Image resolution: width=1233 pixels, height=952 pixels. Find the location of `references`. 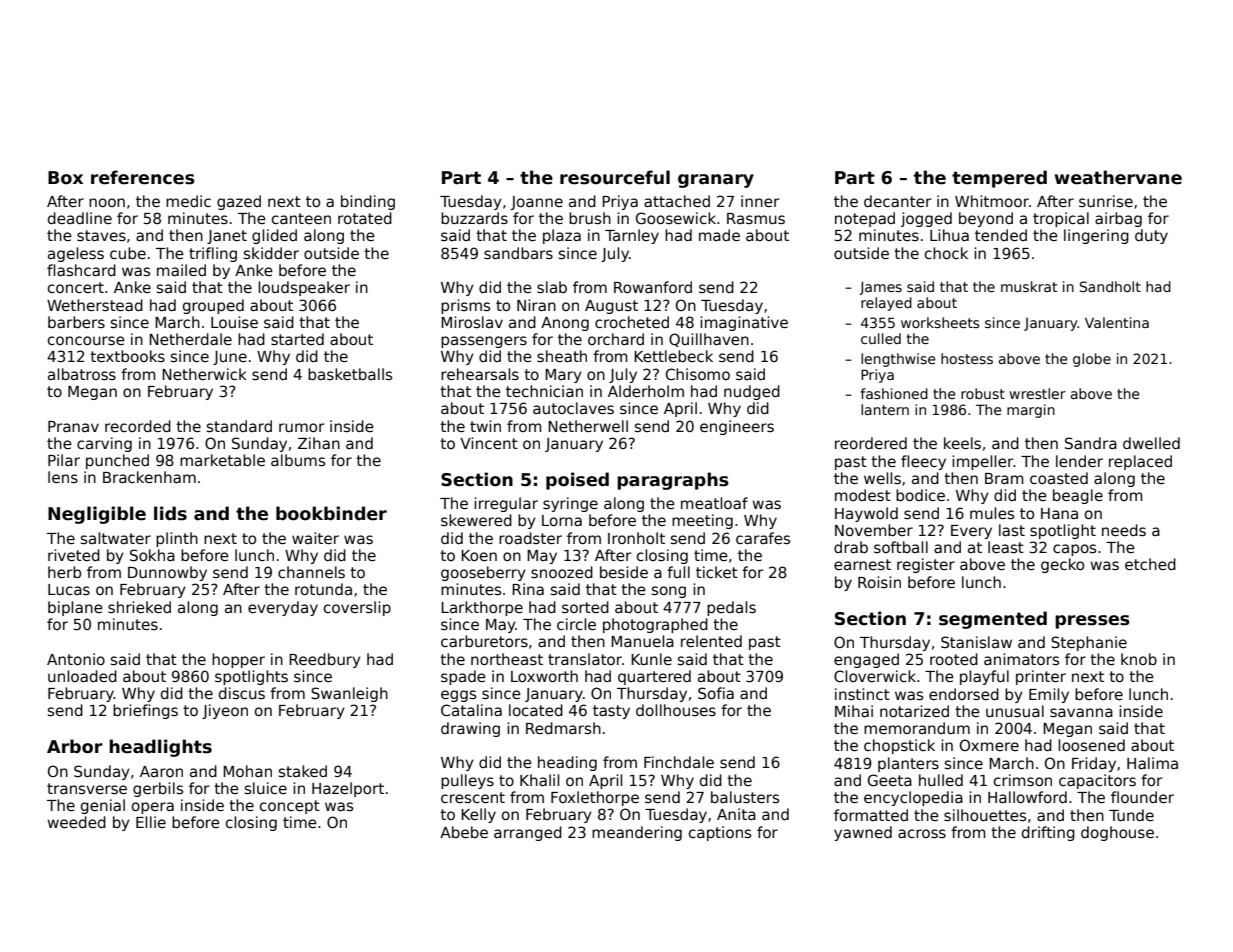

references is located at coordinates (143, 177).
